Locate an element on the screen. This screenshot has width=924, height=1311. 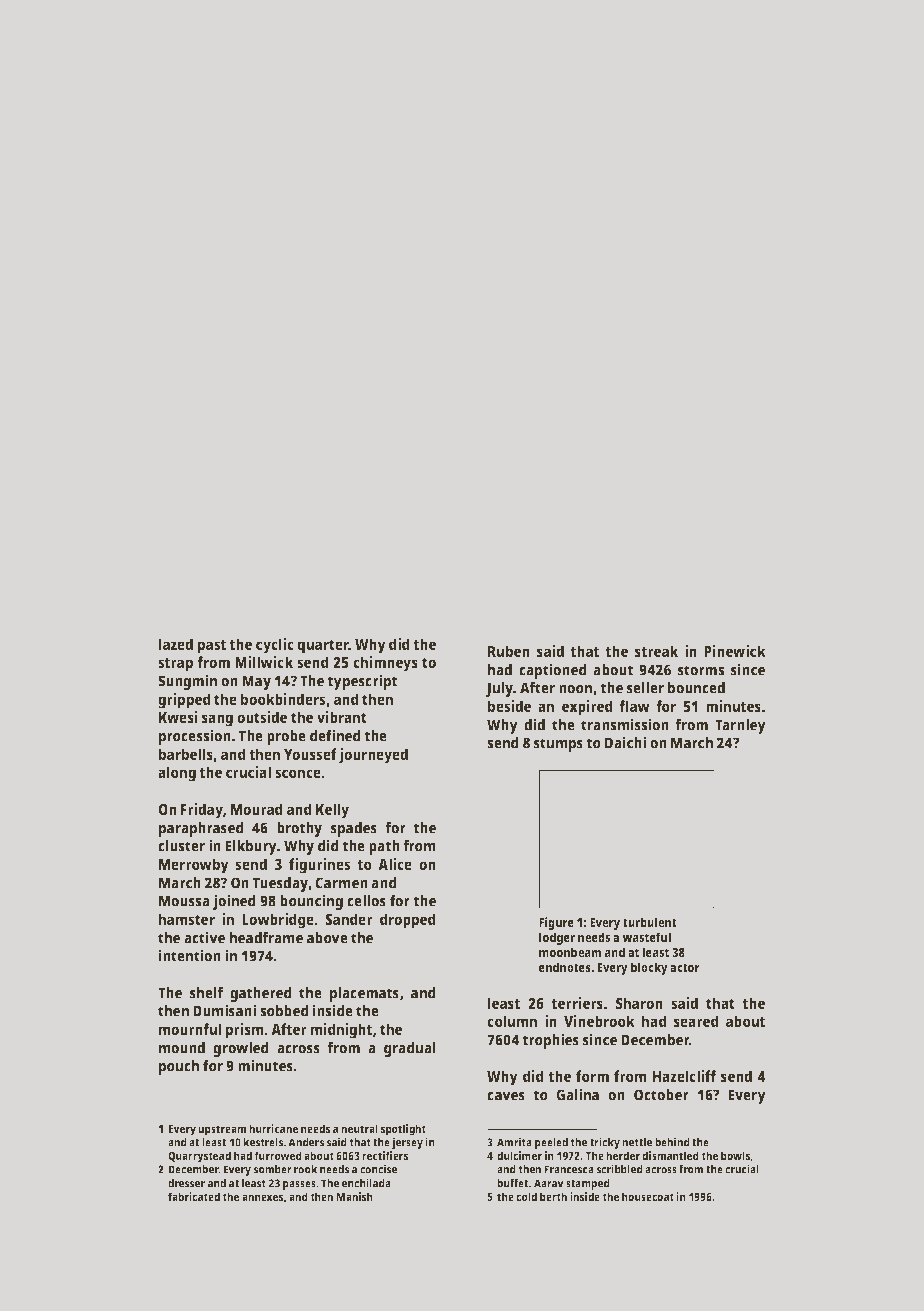
streak is located at coordinates (656, 651).
